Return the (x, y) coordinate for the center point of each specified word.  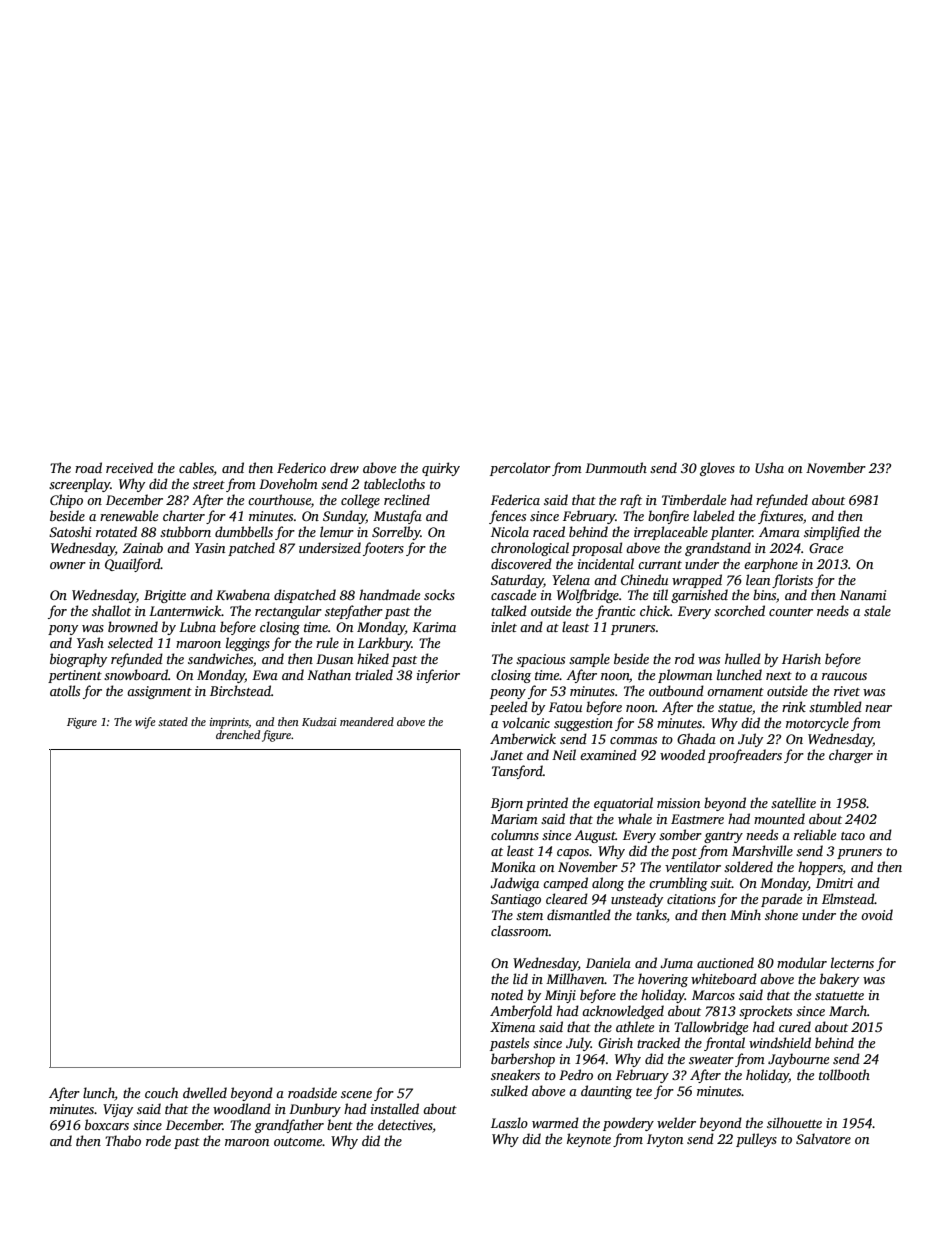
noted (507, 994)
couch (161, 1092)
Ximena (512, 1027)
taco (853, 836)
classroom (520, 930)
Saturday (517, 581)
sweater (711, 1060)
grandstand (718, 549)
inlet (504, 626)
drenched (238, 734)
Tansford (517, 772)
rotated (116, 531)
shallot (111, 610)
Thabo (123, 1140)
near (878, 708)
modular (802, 962)
